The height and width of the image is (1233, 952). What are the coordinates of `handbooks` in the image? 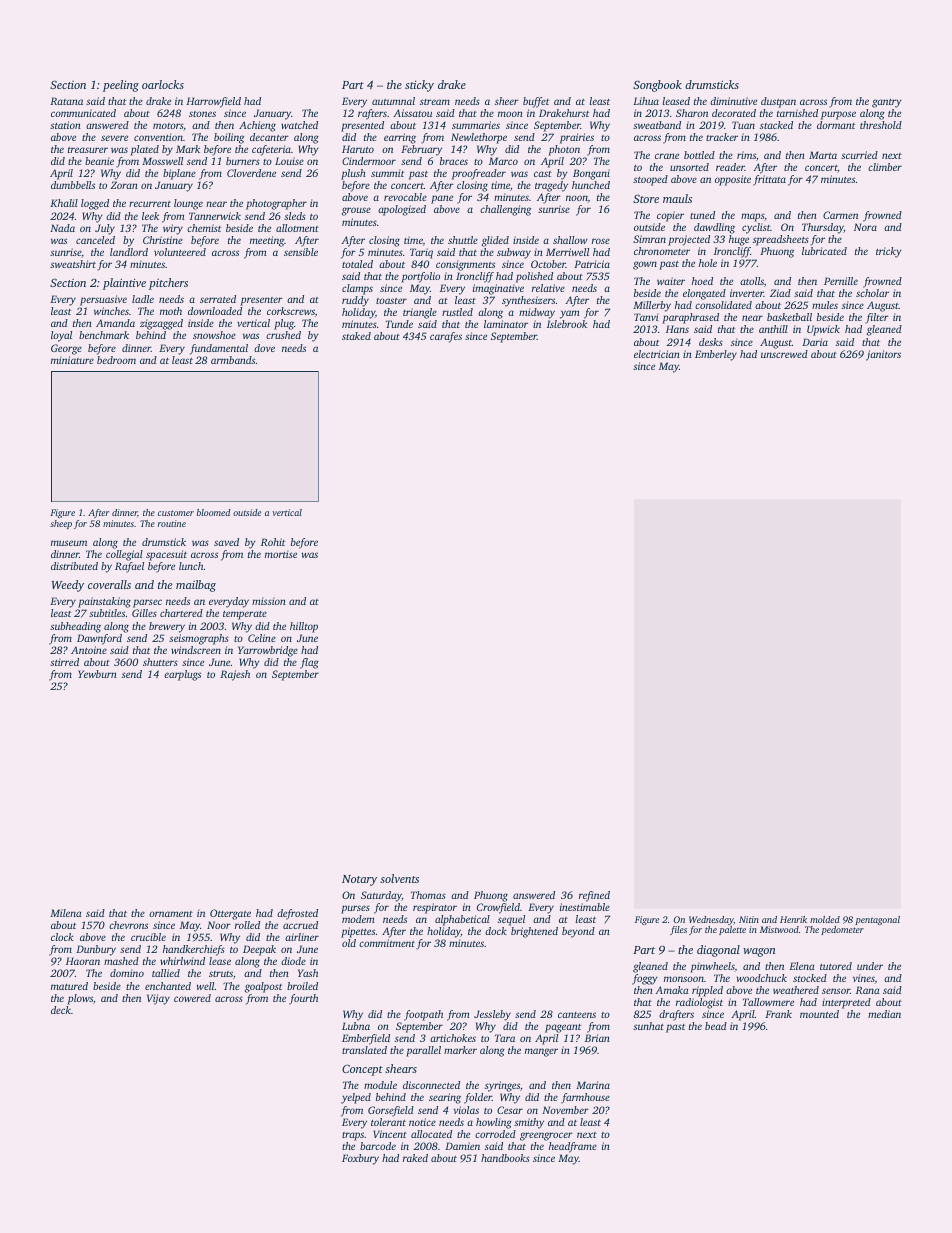 It's located at (505, 1158).
